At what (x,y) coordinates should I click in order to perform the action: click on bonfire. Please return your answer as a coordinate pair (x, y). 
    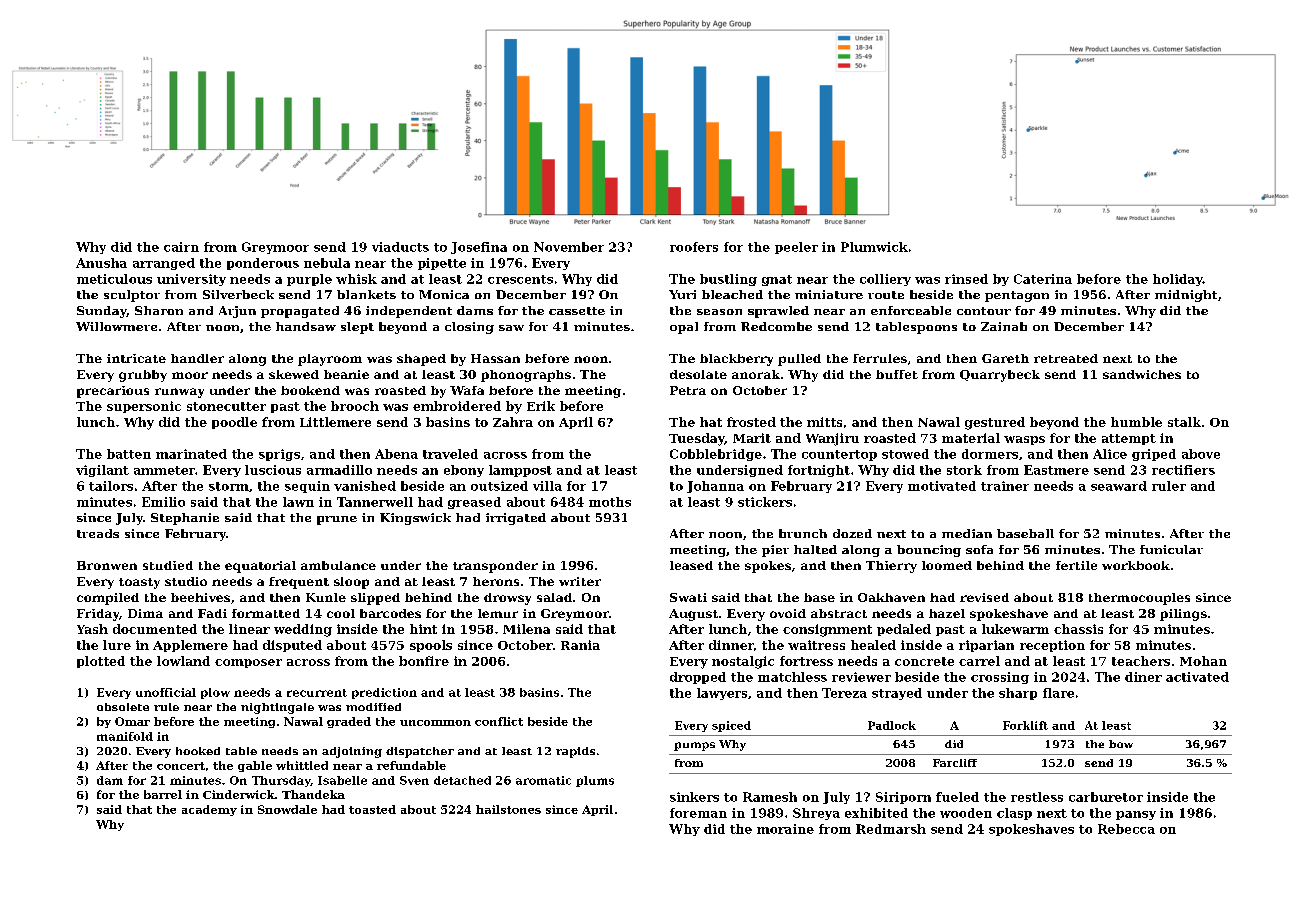
    Looking at the image, I should click on (424, 661).
